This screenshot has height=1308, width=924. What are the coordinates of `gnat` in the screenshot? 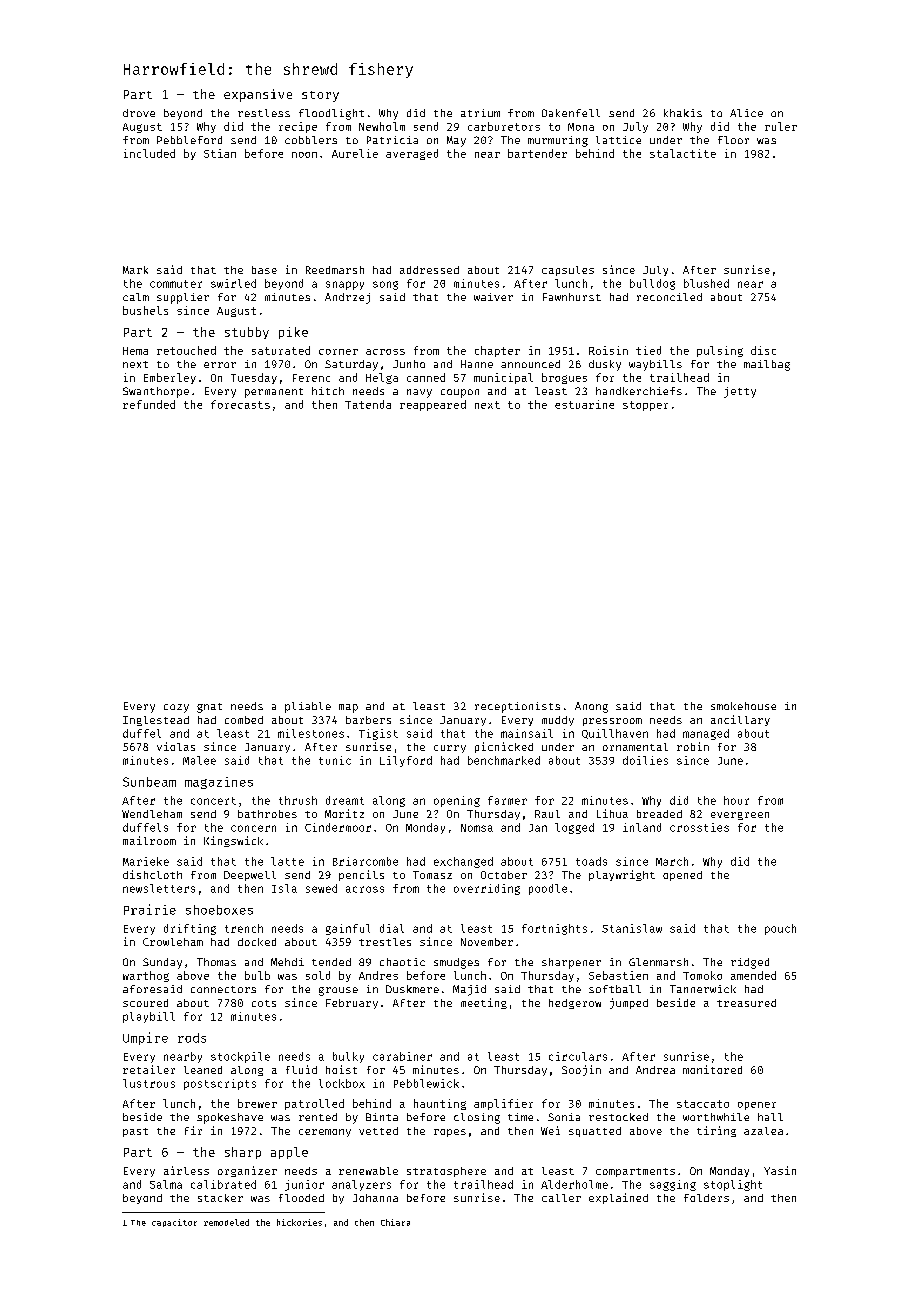 It's located at (209, 708).
